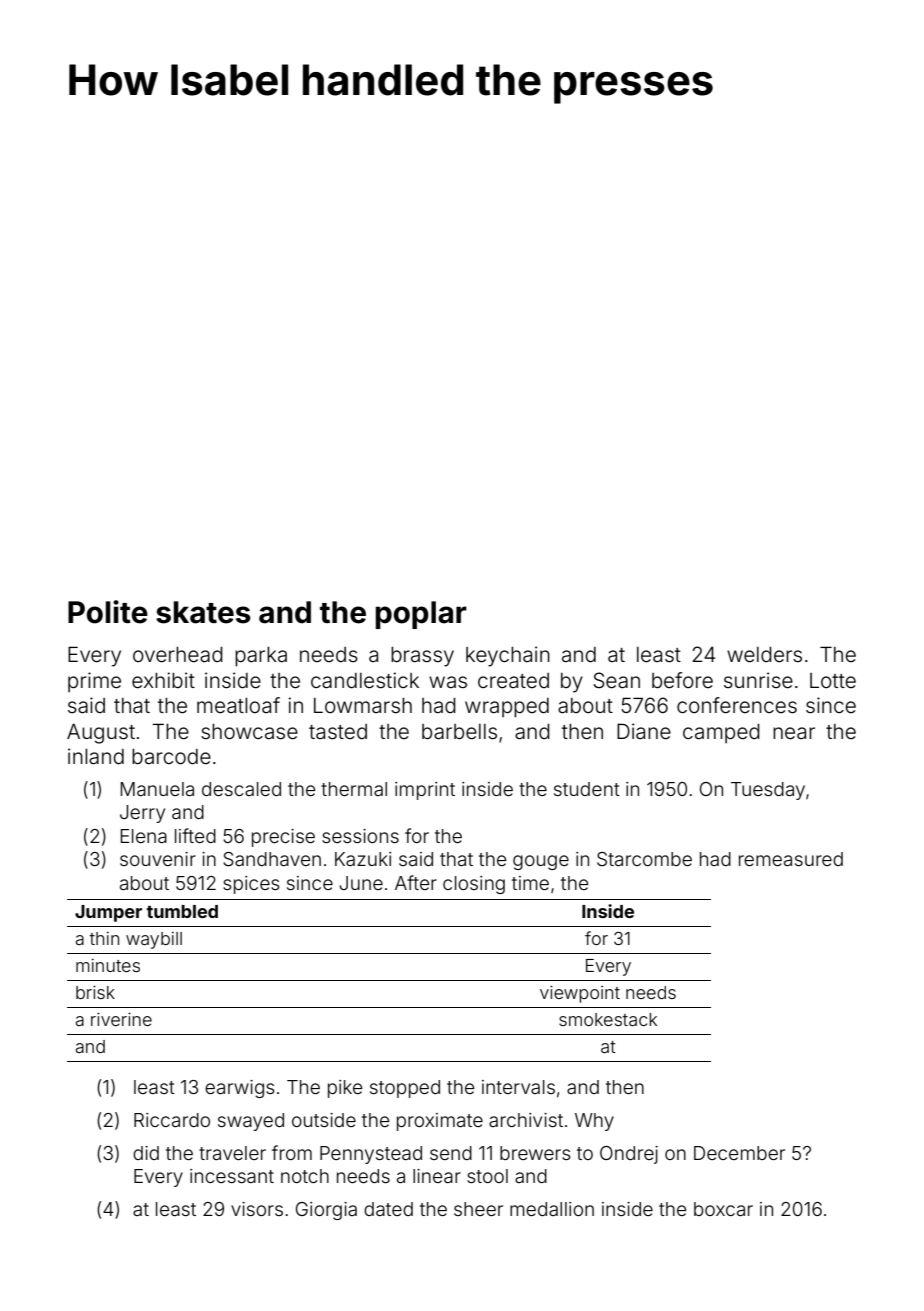  Describe the element at coordinates (238, 705) in the document. I see `meatloaf` at that location.
